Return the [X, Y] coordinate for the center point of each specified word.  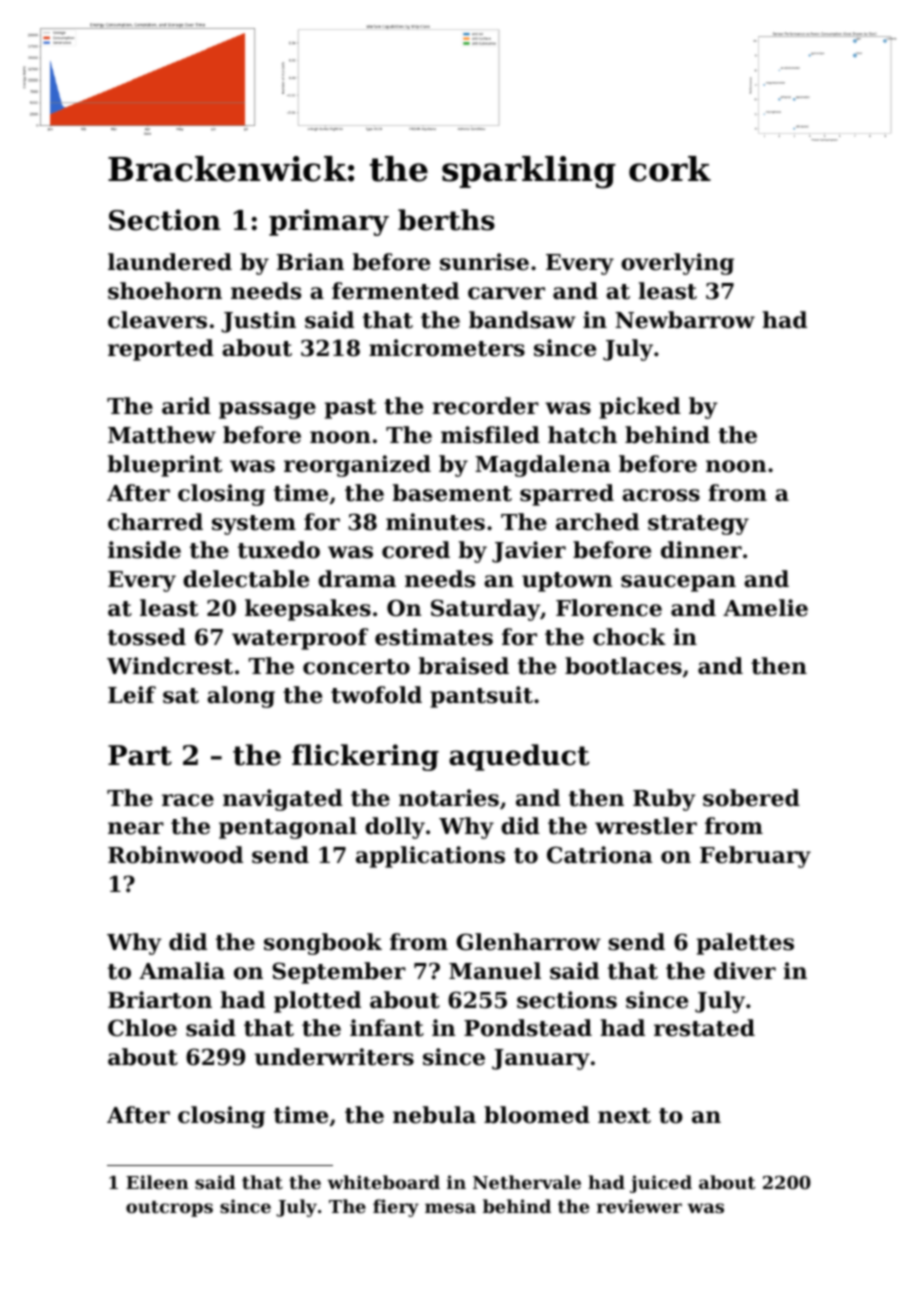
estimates [434, 637]
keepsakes [308, 610]
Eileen [157, 1182]
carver [506, 293]
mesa [450, 1208]
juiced [661, 1184]
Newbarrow [685, 320]
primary [329, 222]
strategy [698, 525]
